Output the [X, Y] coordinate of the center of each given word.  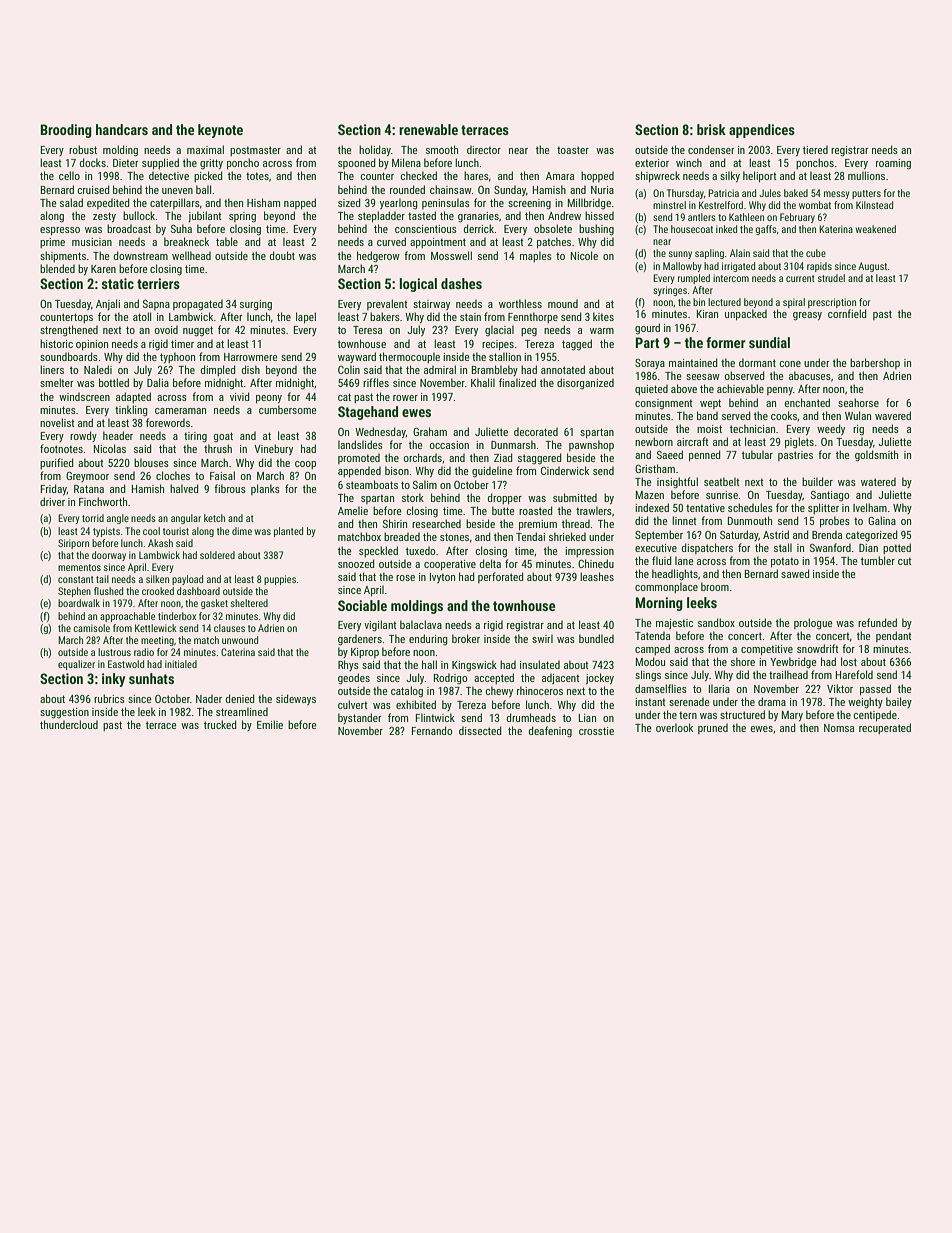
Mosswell [451, 255]
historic [56, 343]
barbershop [875, 363]
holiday [375, 150]
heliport [759, 176]
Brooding [66, 131]
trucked [220, 724]
